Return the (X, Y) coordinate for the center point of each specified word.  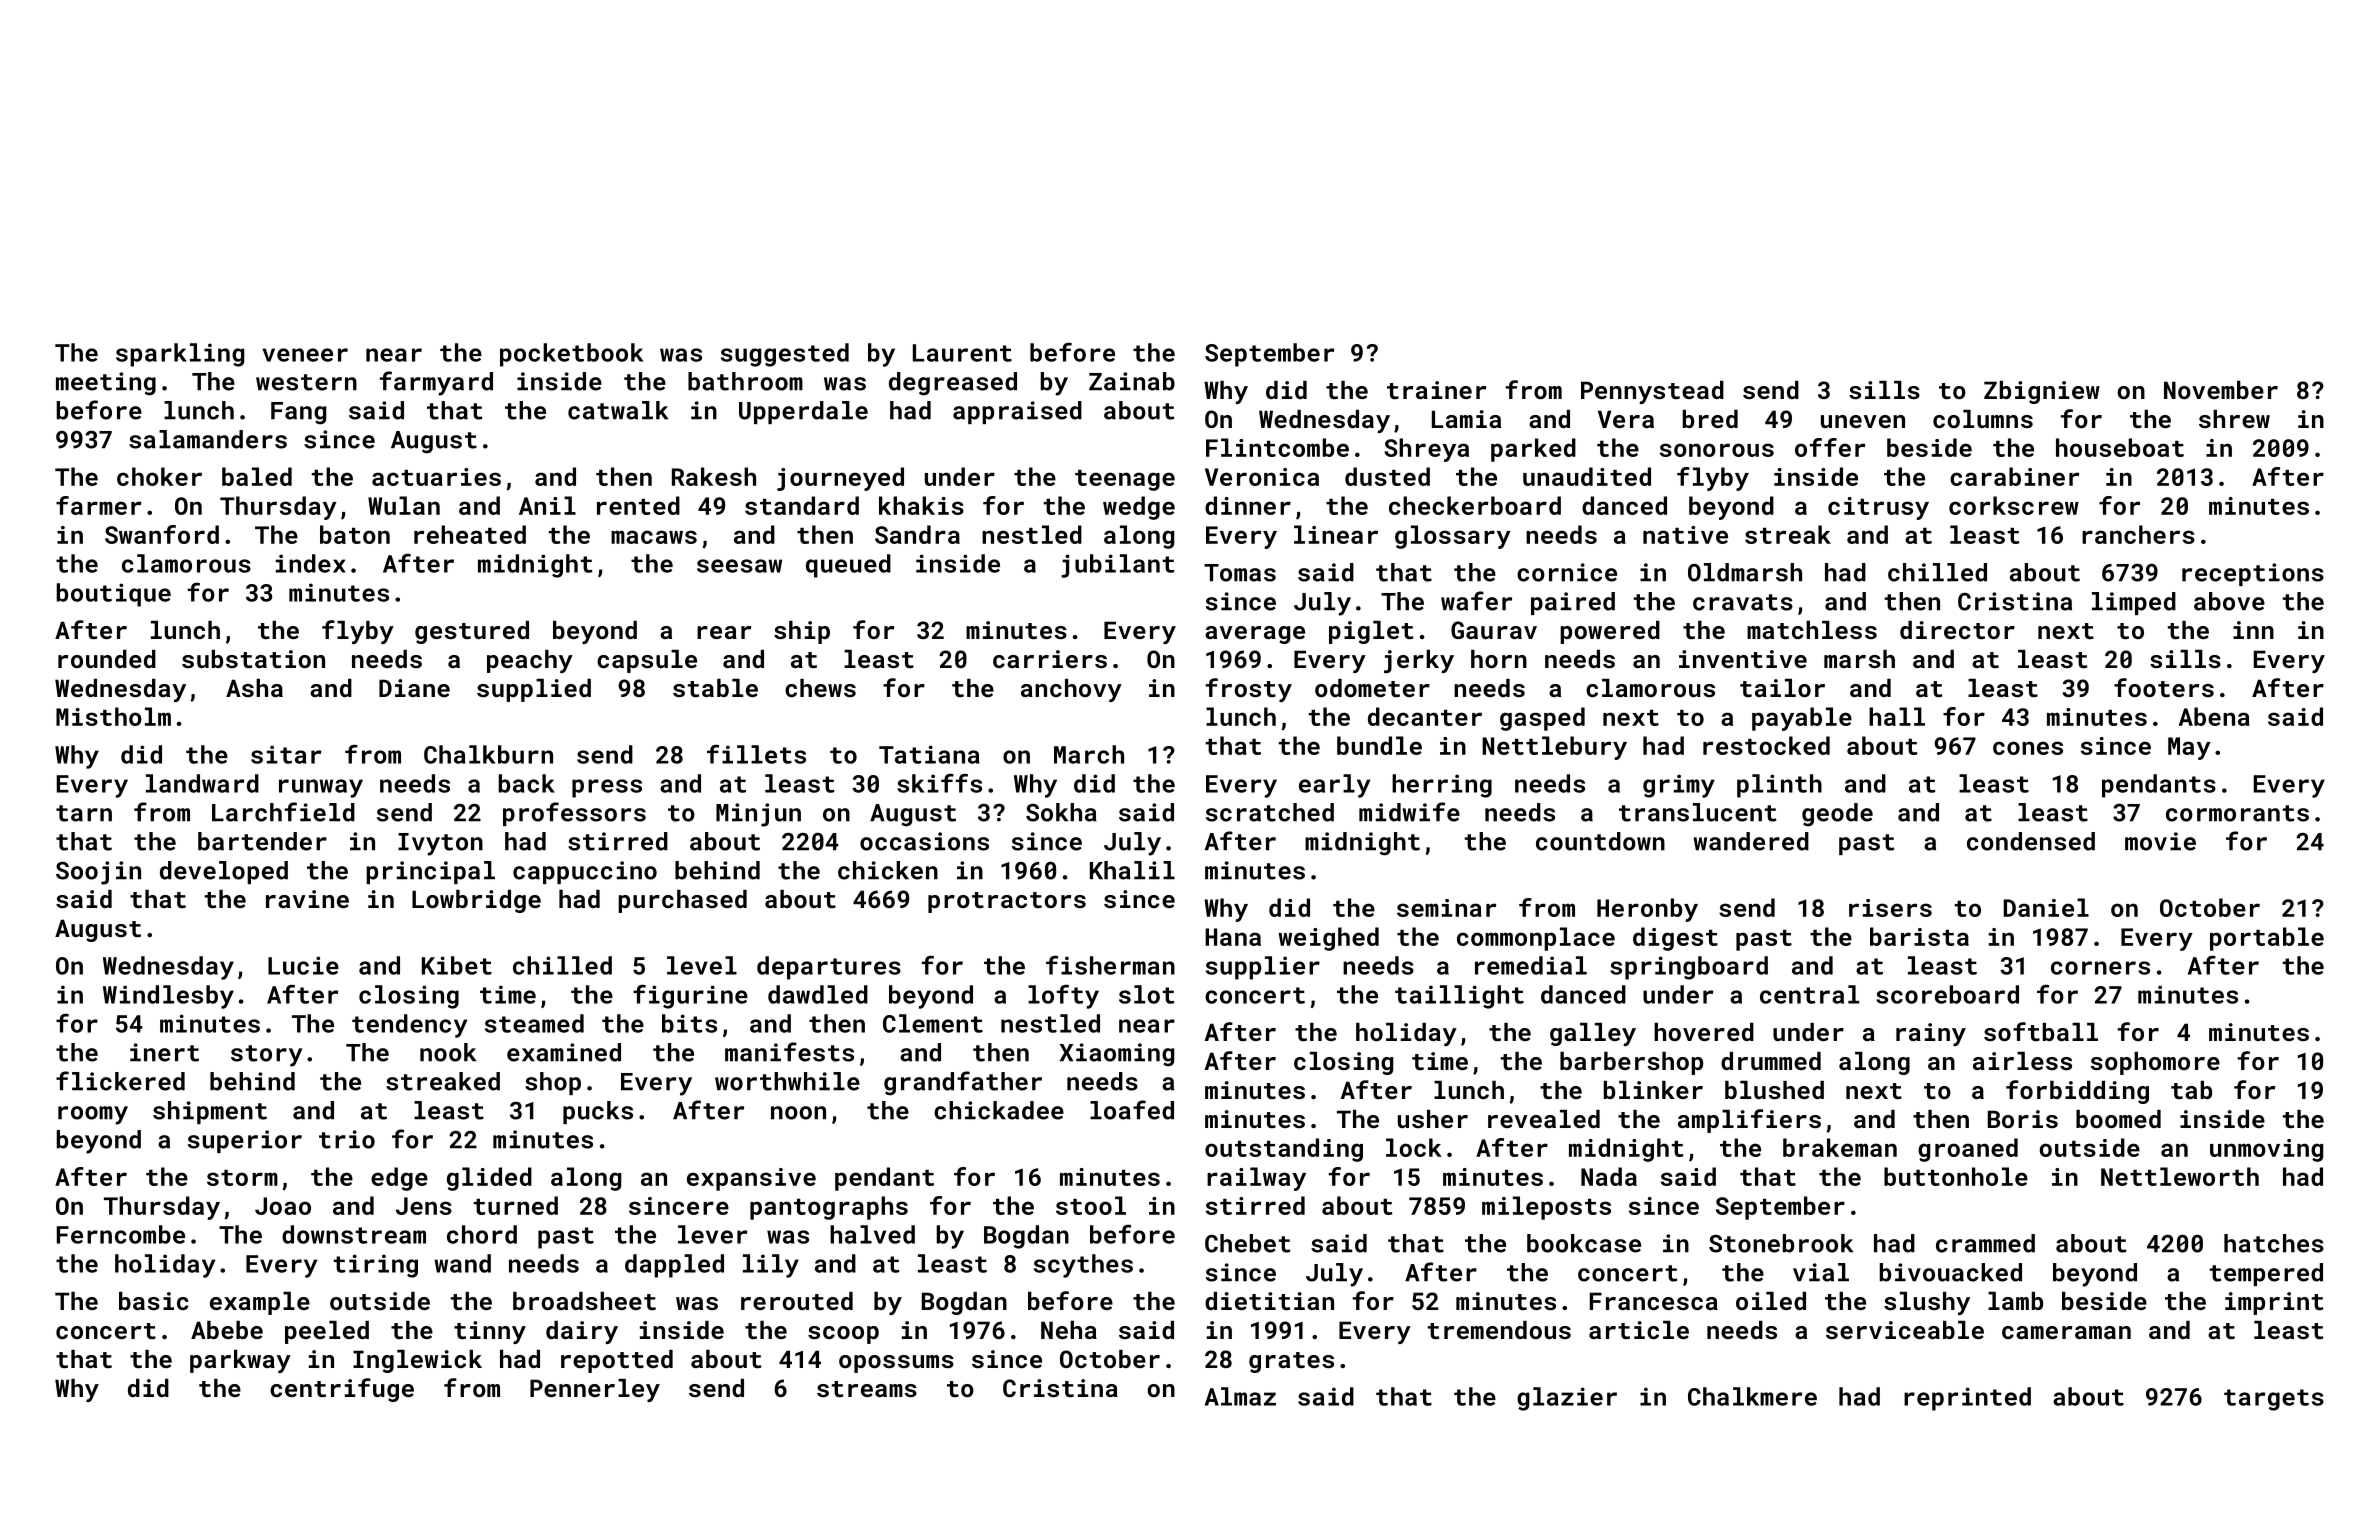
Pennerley (595, 1390)
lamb (2015, 1301)
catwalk (618, 410)
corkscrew (2014, 505)
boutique (114, 595)
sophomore (2155, 1063)
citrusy (1878, 508)
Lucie (303, 965)
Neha (1069, 1330)
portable (2267, 939)
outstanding (1284, 1150)
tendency (409, 1026)
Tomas (1240, 573)
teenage (1125, 480)
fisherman (1110, 965)
